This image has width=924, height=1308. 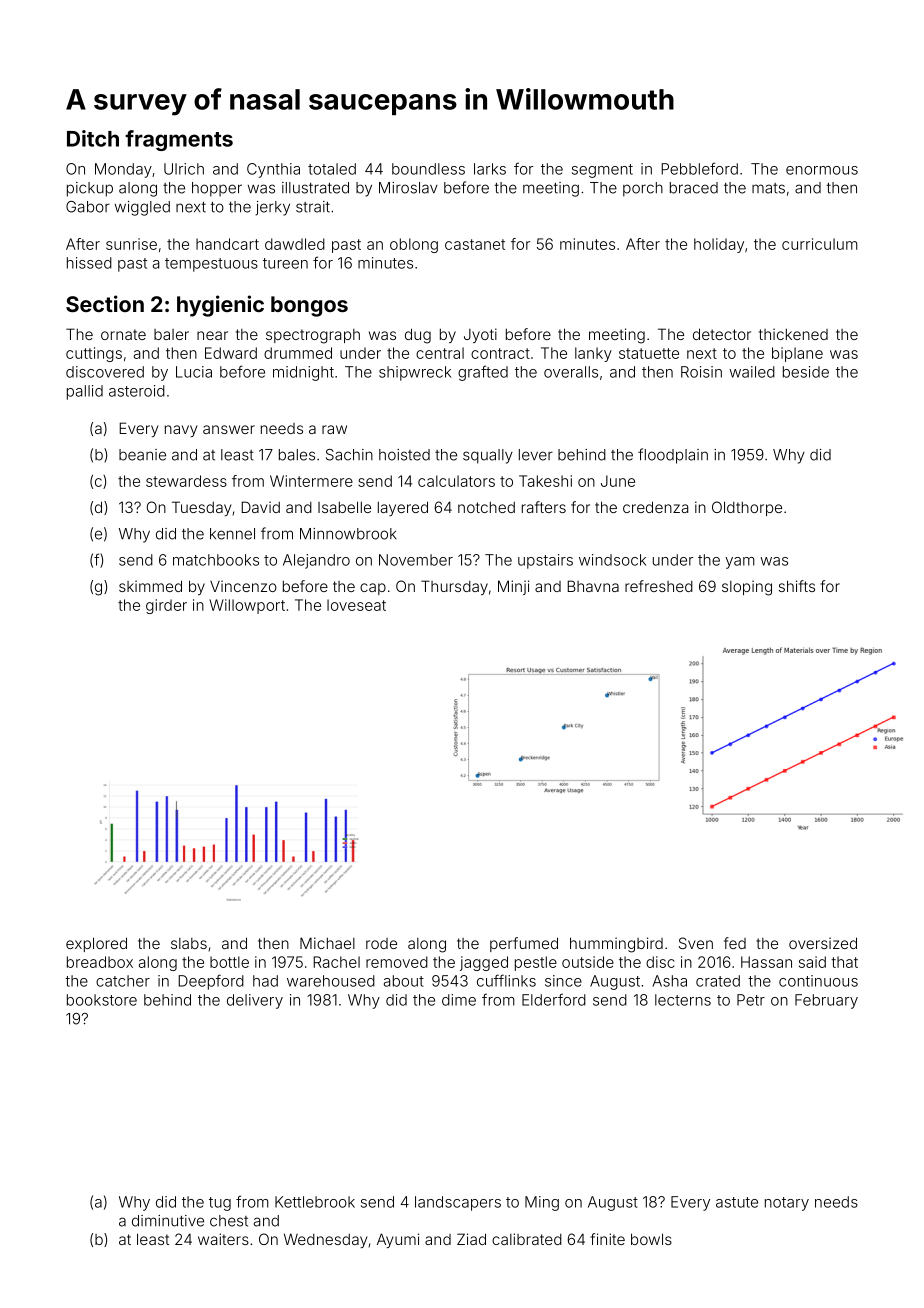 I want to click on wailed, so click(x=752, y=372).
